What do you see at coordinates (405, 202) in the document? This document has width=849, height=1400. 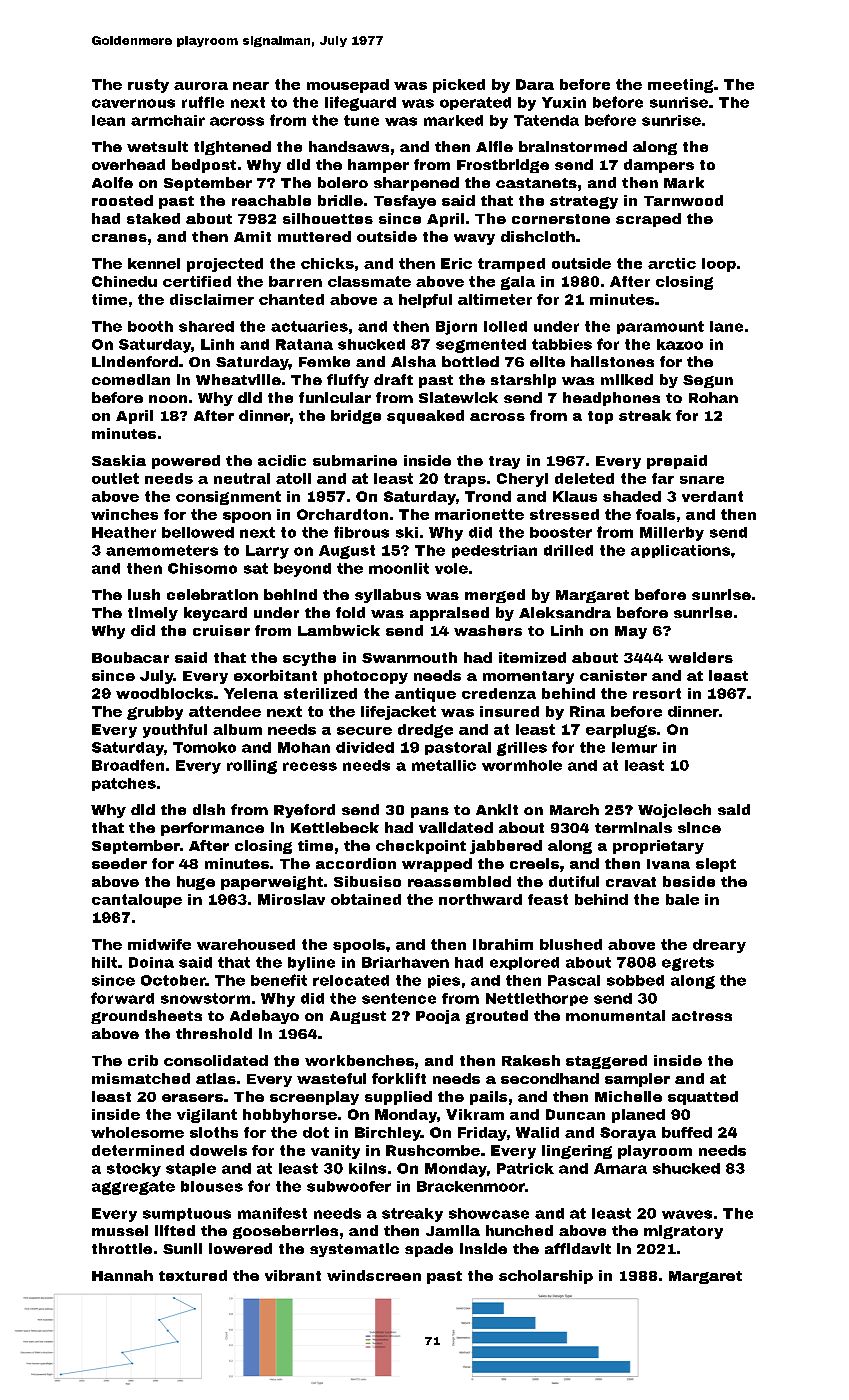 I see `Tesfaye` at bounding box center [405, 202].
